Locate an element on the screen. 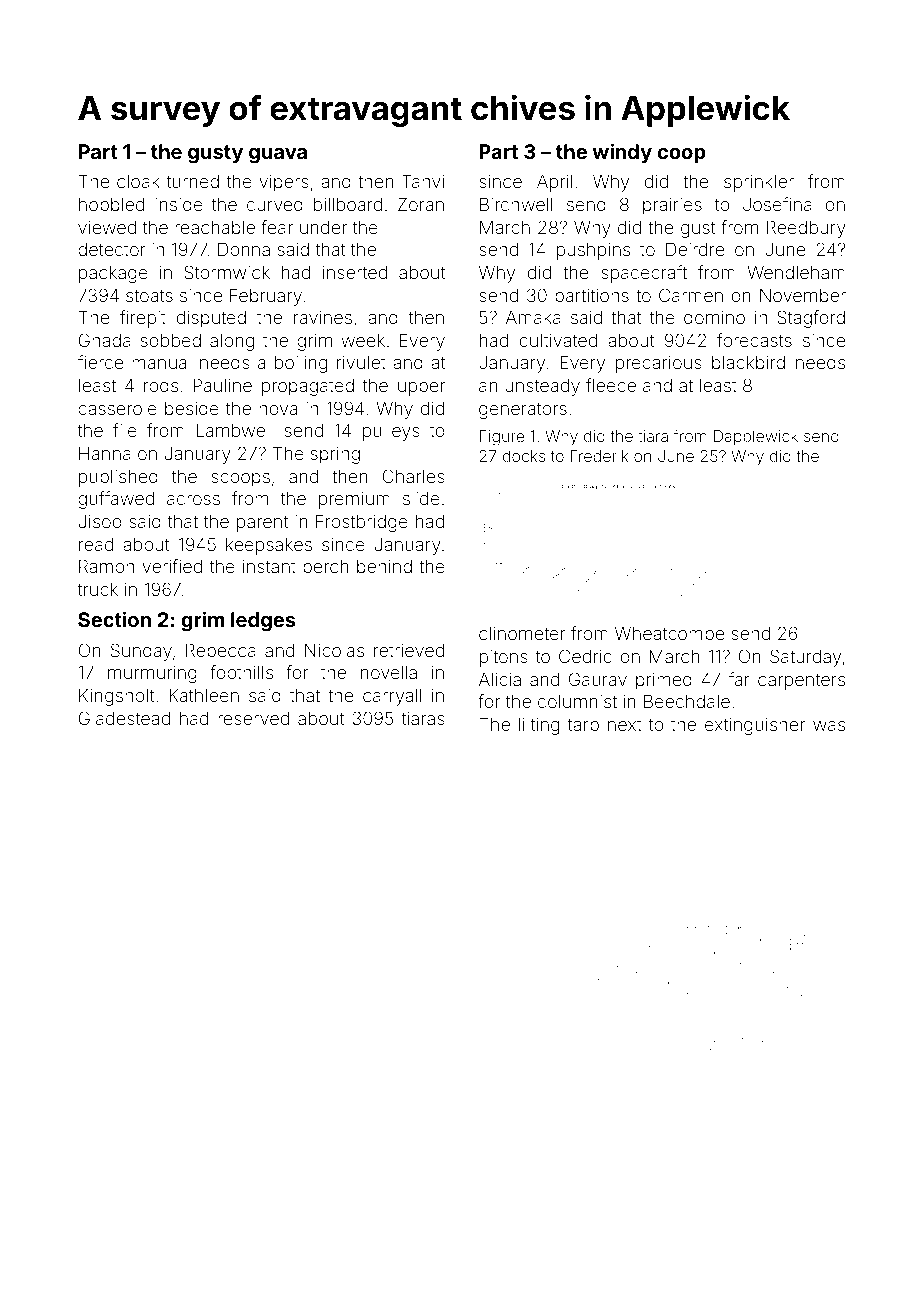 The image size is (924, 1308). Wheatcombe is located at coordinates (669, 633).
